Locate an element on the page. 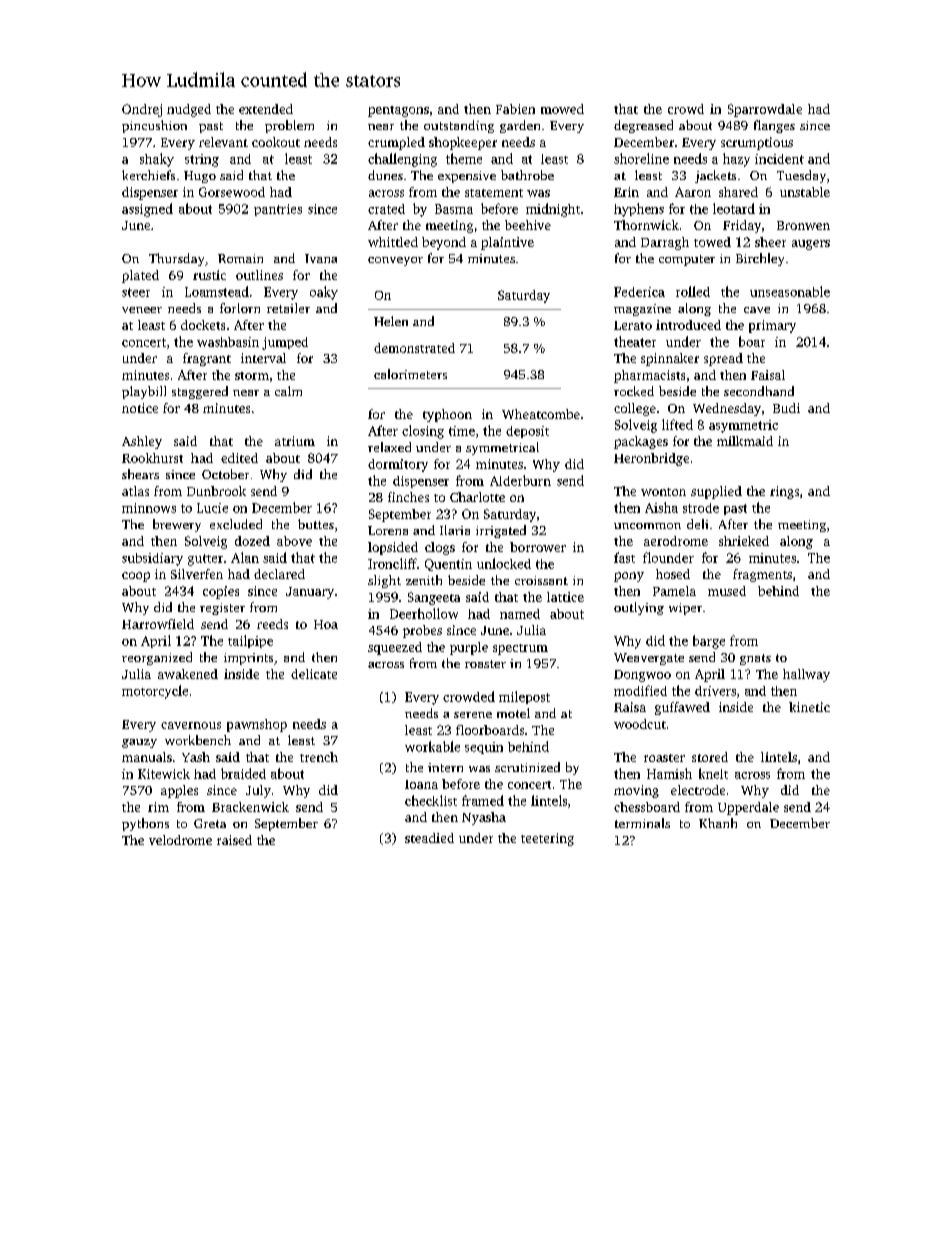 This document has height=1233, width=952. slight is located at coordinates (384, 581).
